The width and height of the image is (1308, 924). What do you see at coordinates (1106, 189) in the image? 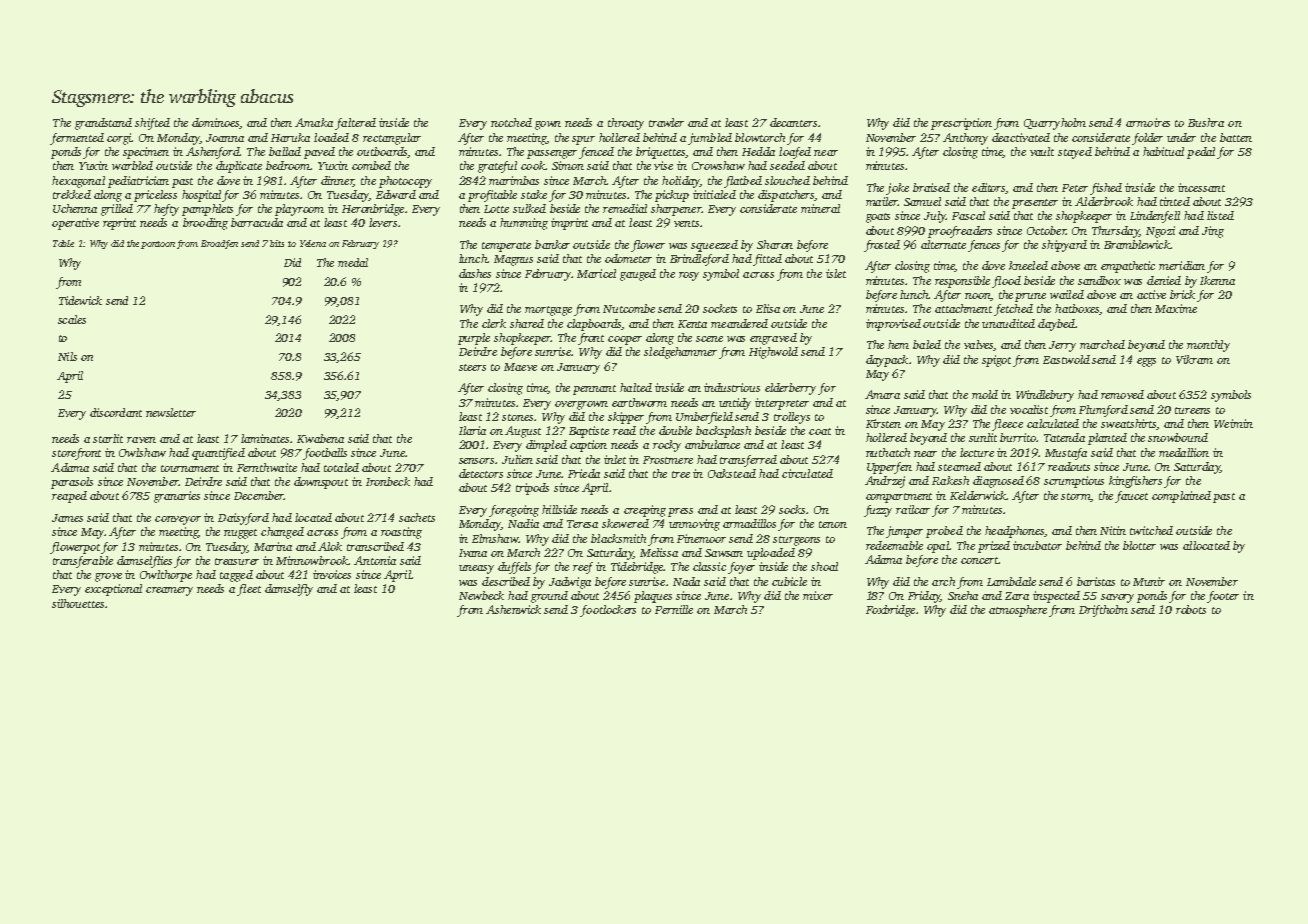
I see `fished` at bounding box center [1106, 189].
